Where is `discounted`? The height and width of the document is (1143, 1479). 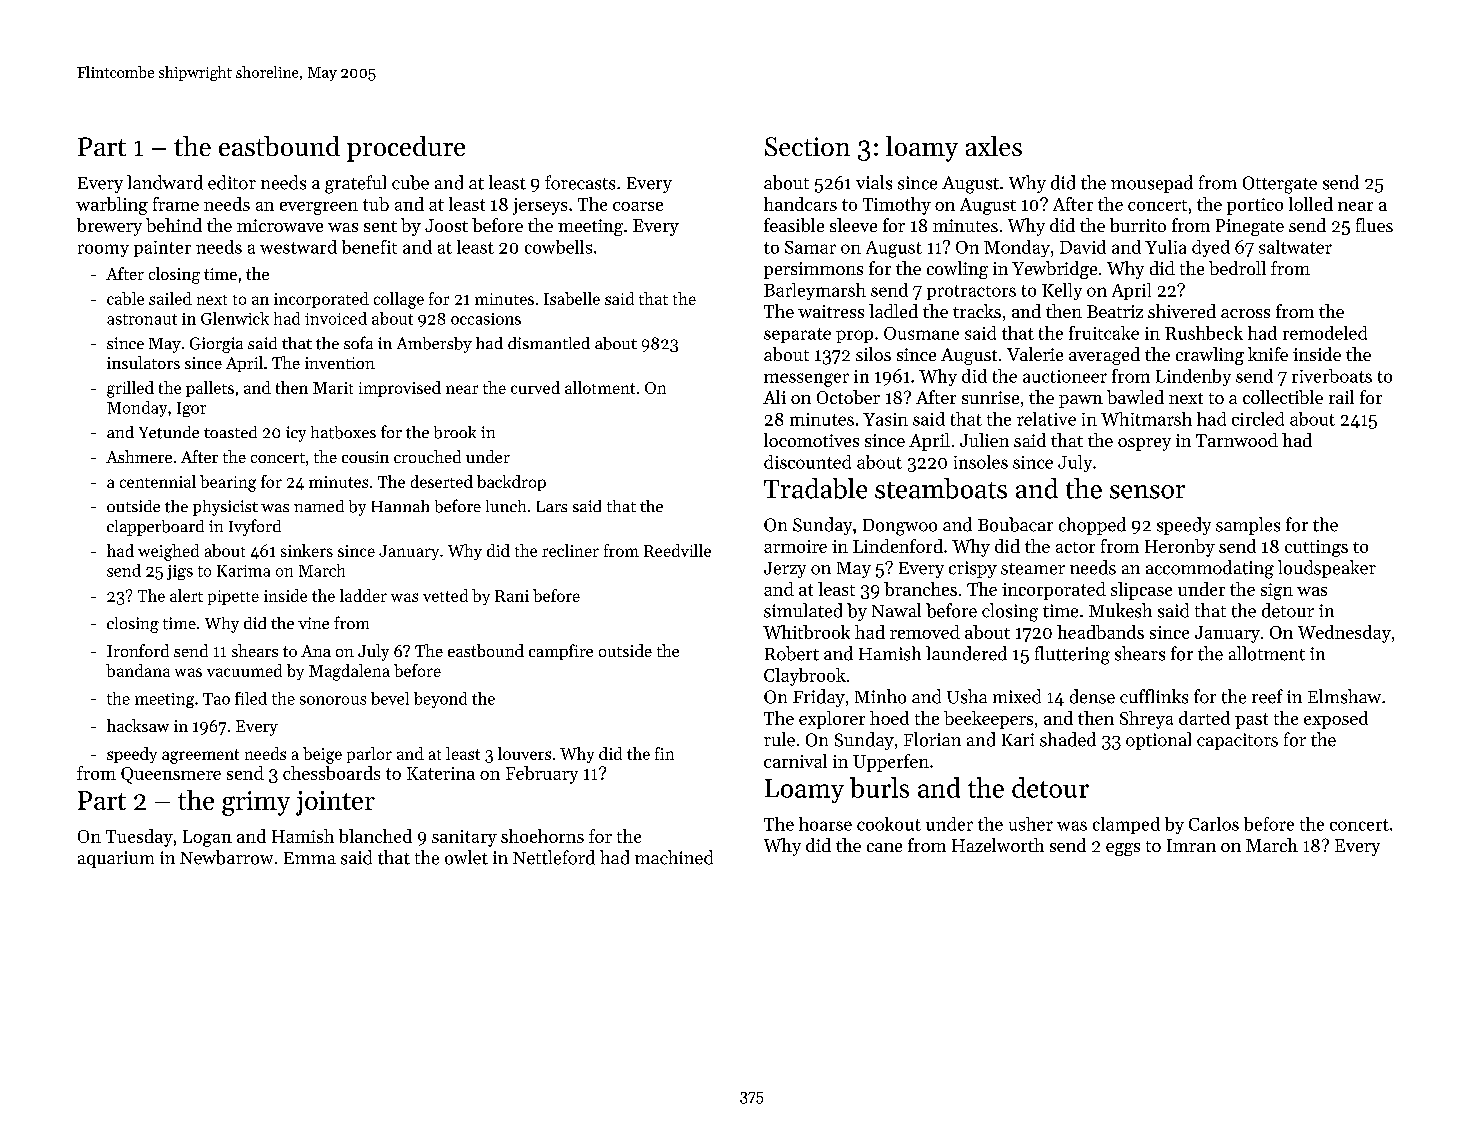
discounted is located at coordinates (807, 462).
